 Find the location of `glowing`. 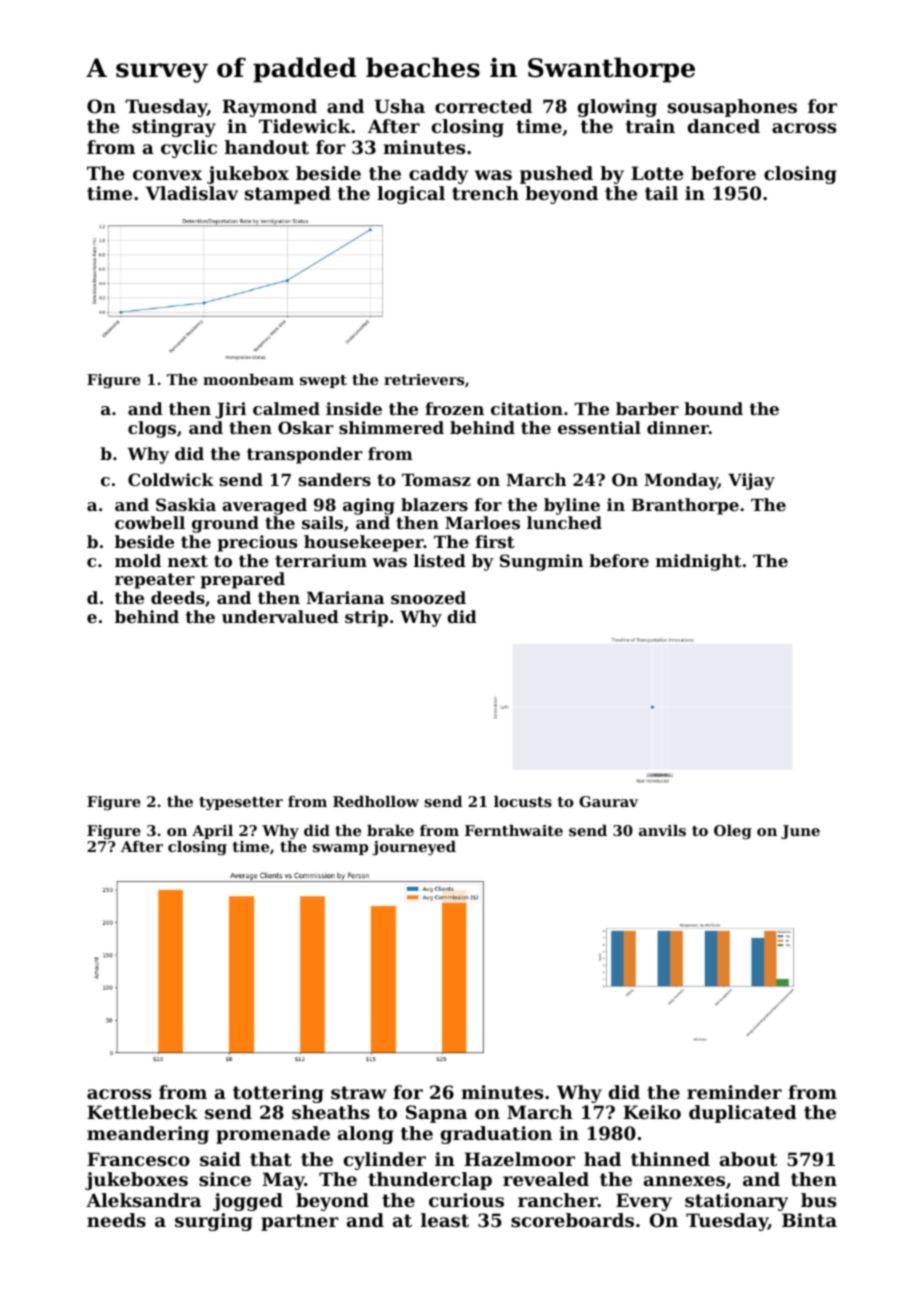

glowing is located at coordinates (617, 108).
